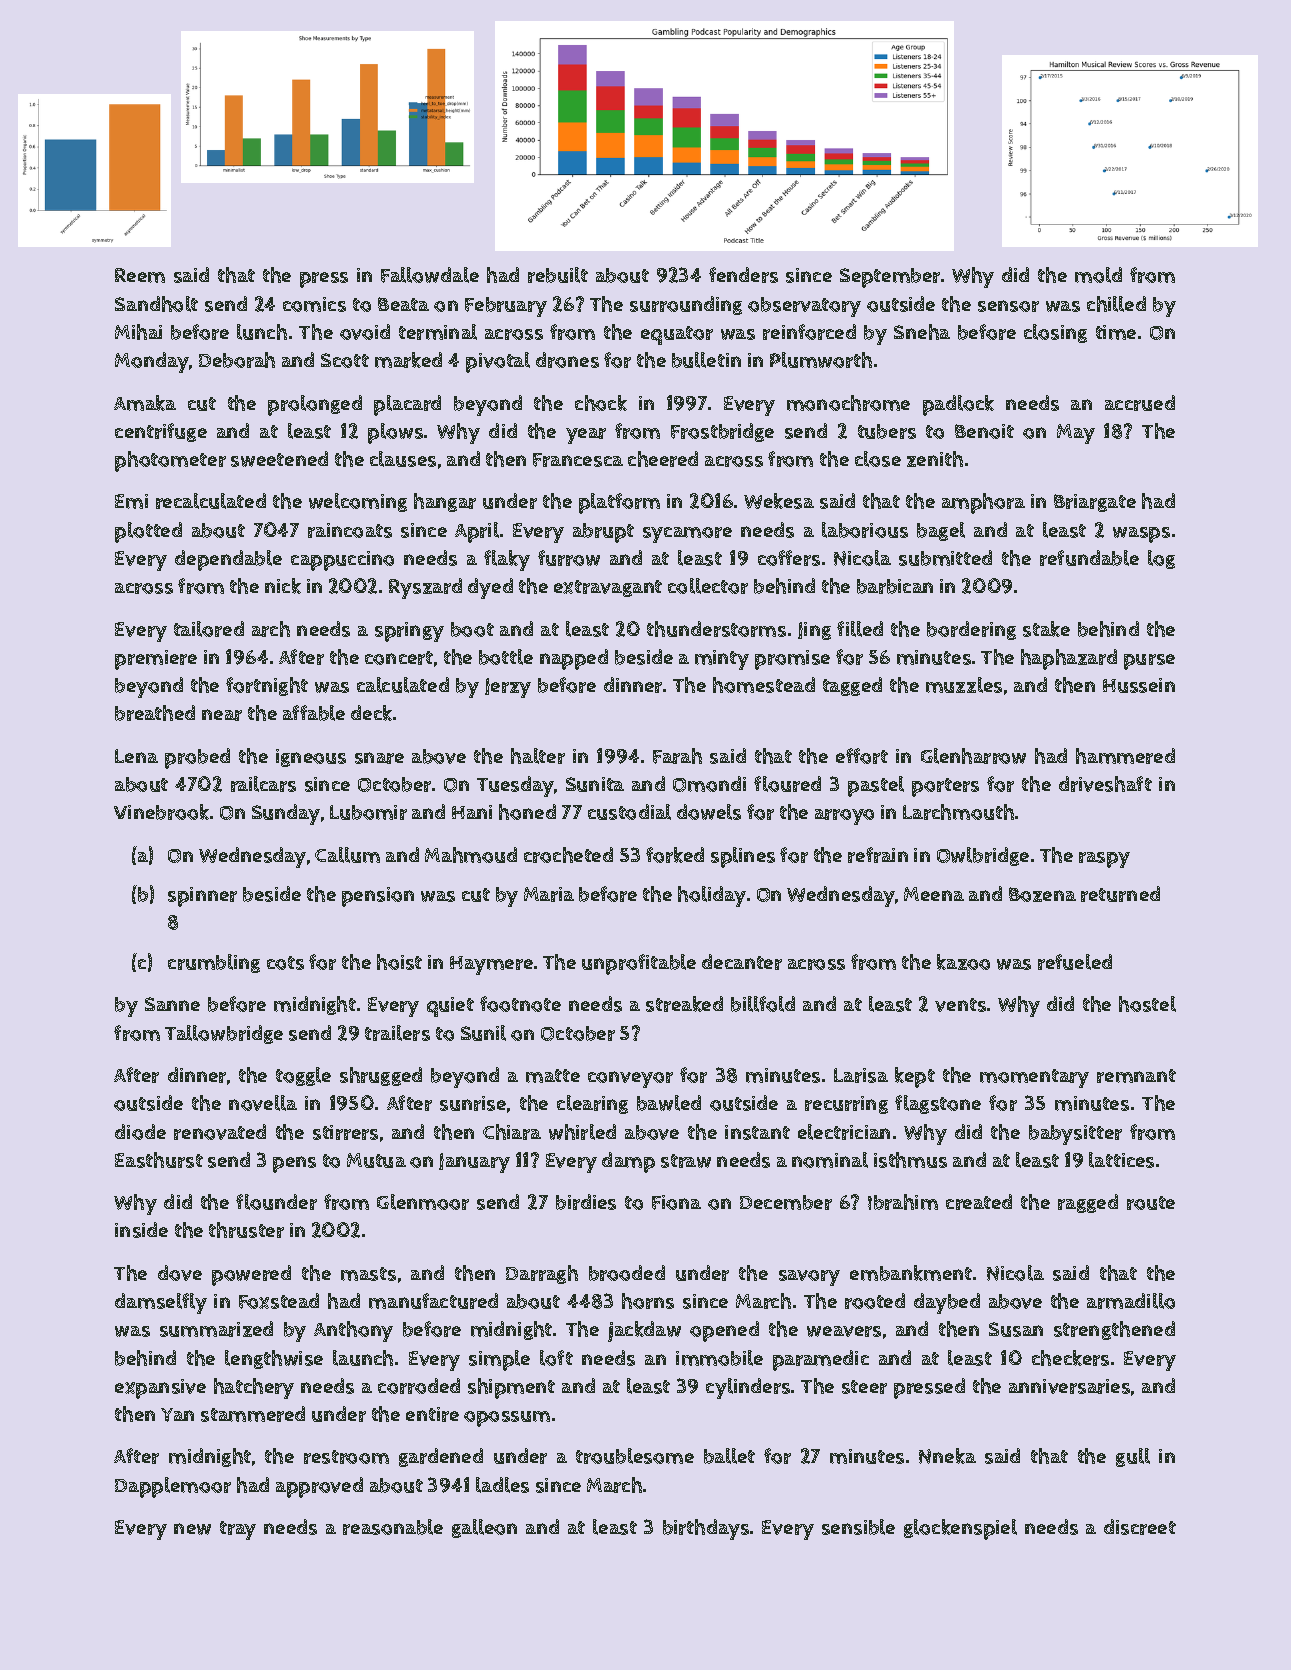 This page has width=1291, height=1670. What do you see at coordinates (430, 275) in the page?
I see `Fallowdale` at bounding box center [430, 275].
